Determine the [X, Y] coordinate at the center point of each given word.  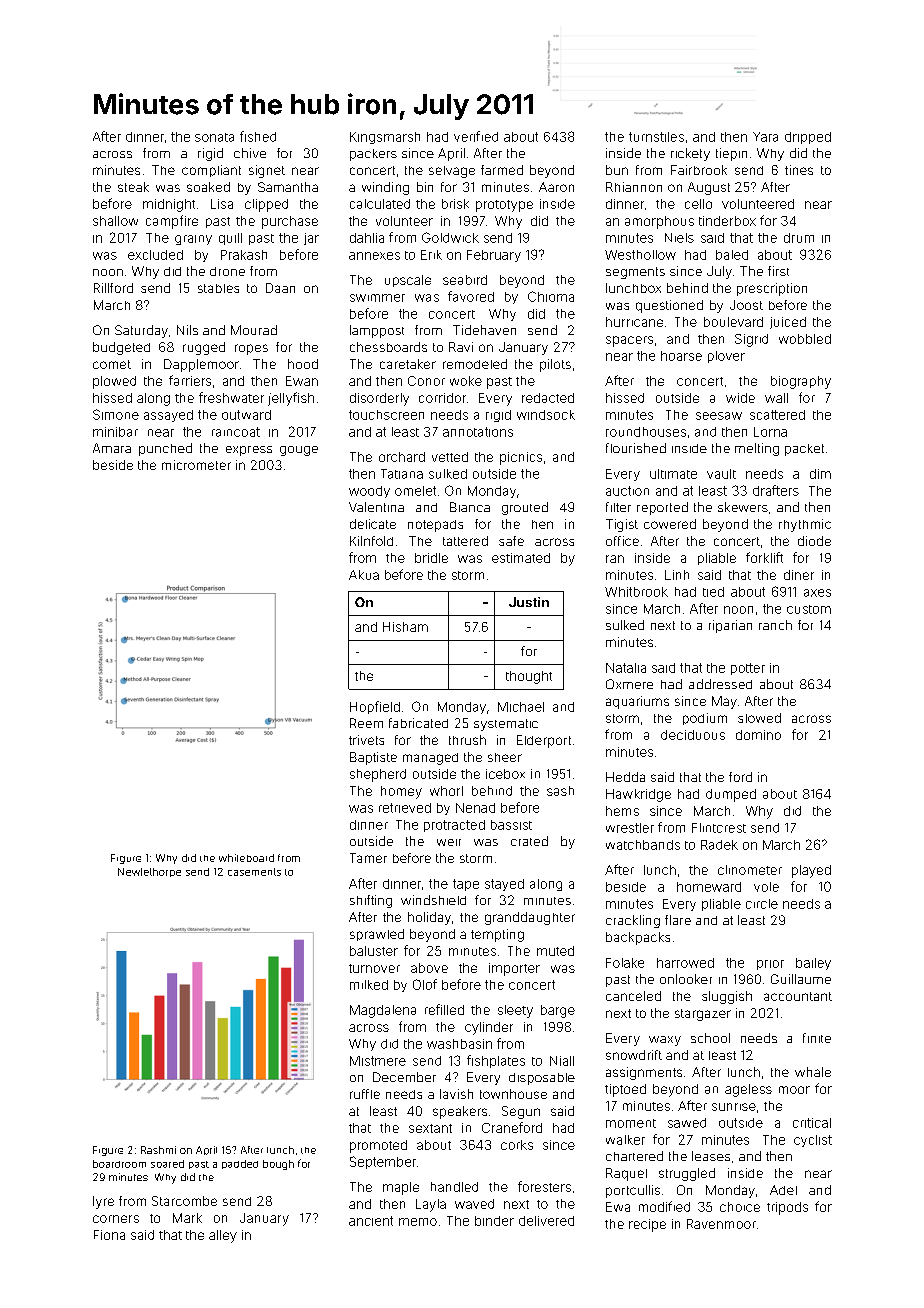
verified [476, 136]
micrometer [196, 465]
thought [529, 677]
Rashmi [158, 1150]
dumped [731, 795]
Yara [765, 137]
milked [369, 985]
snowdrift [634, 1055]
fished [258, 136]
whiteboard [246, 858]
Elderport [544, 741]
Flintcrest [719, 828]
